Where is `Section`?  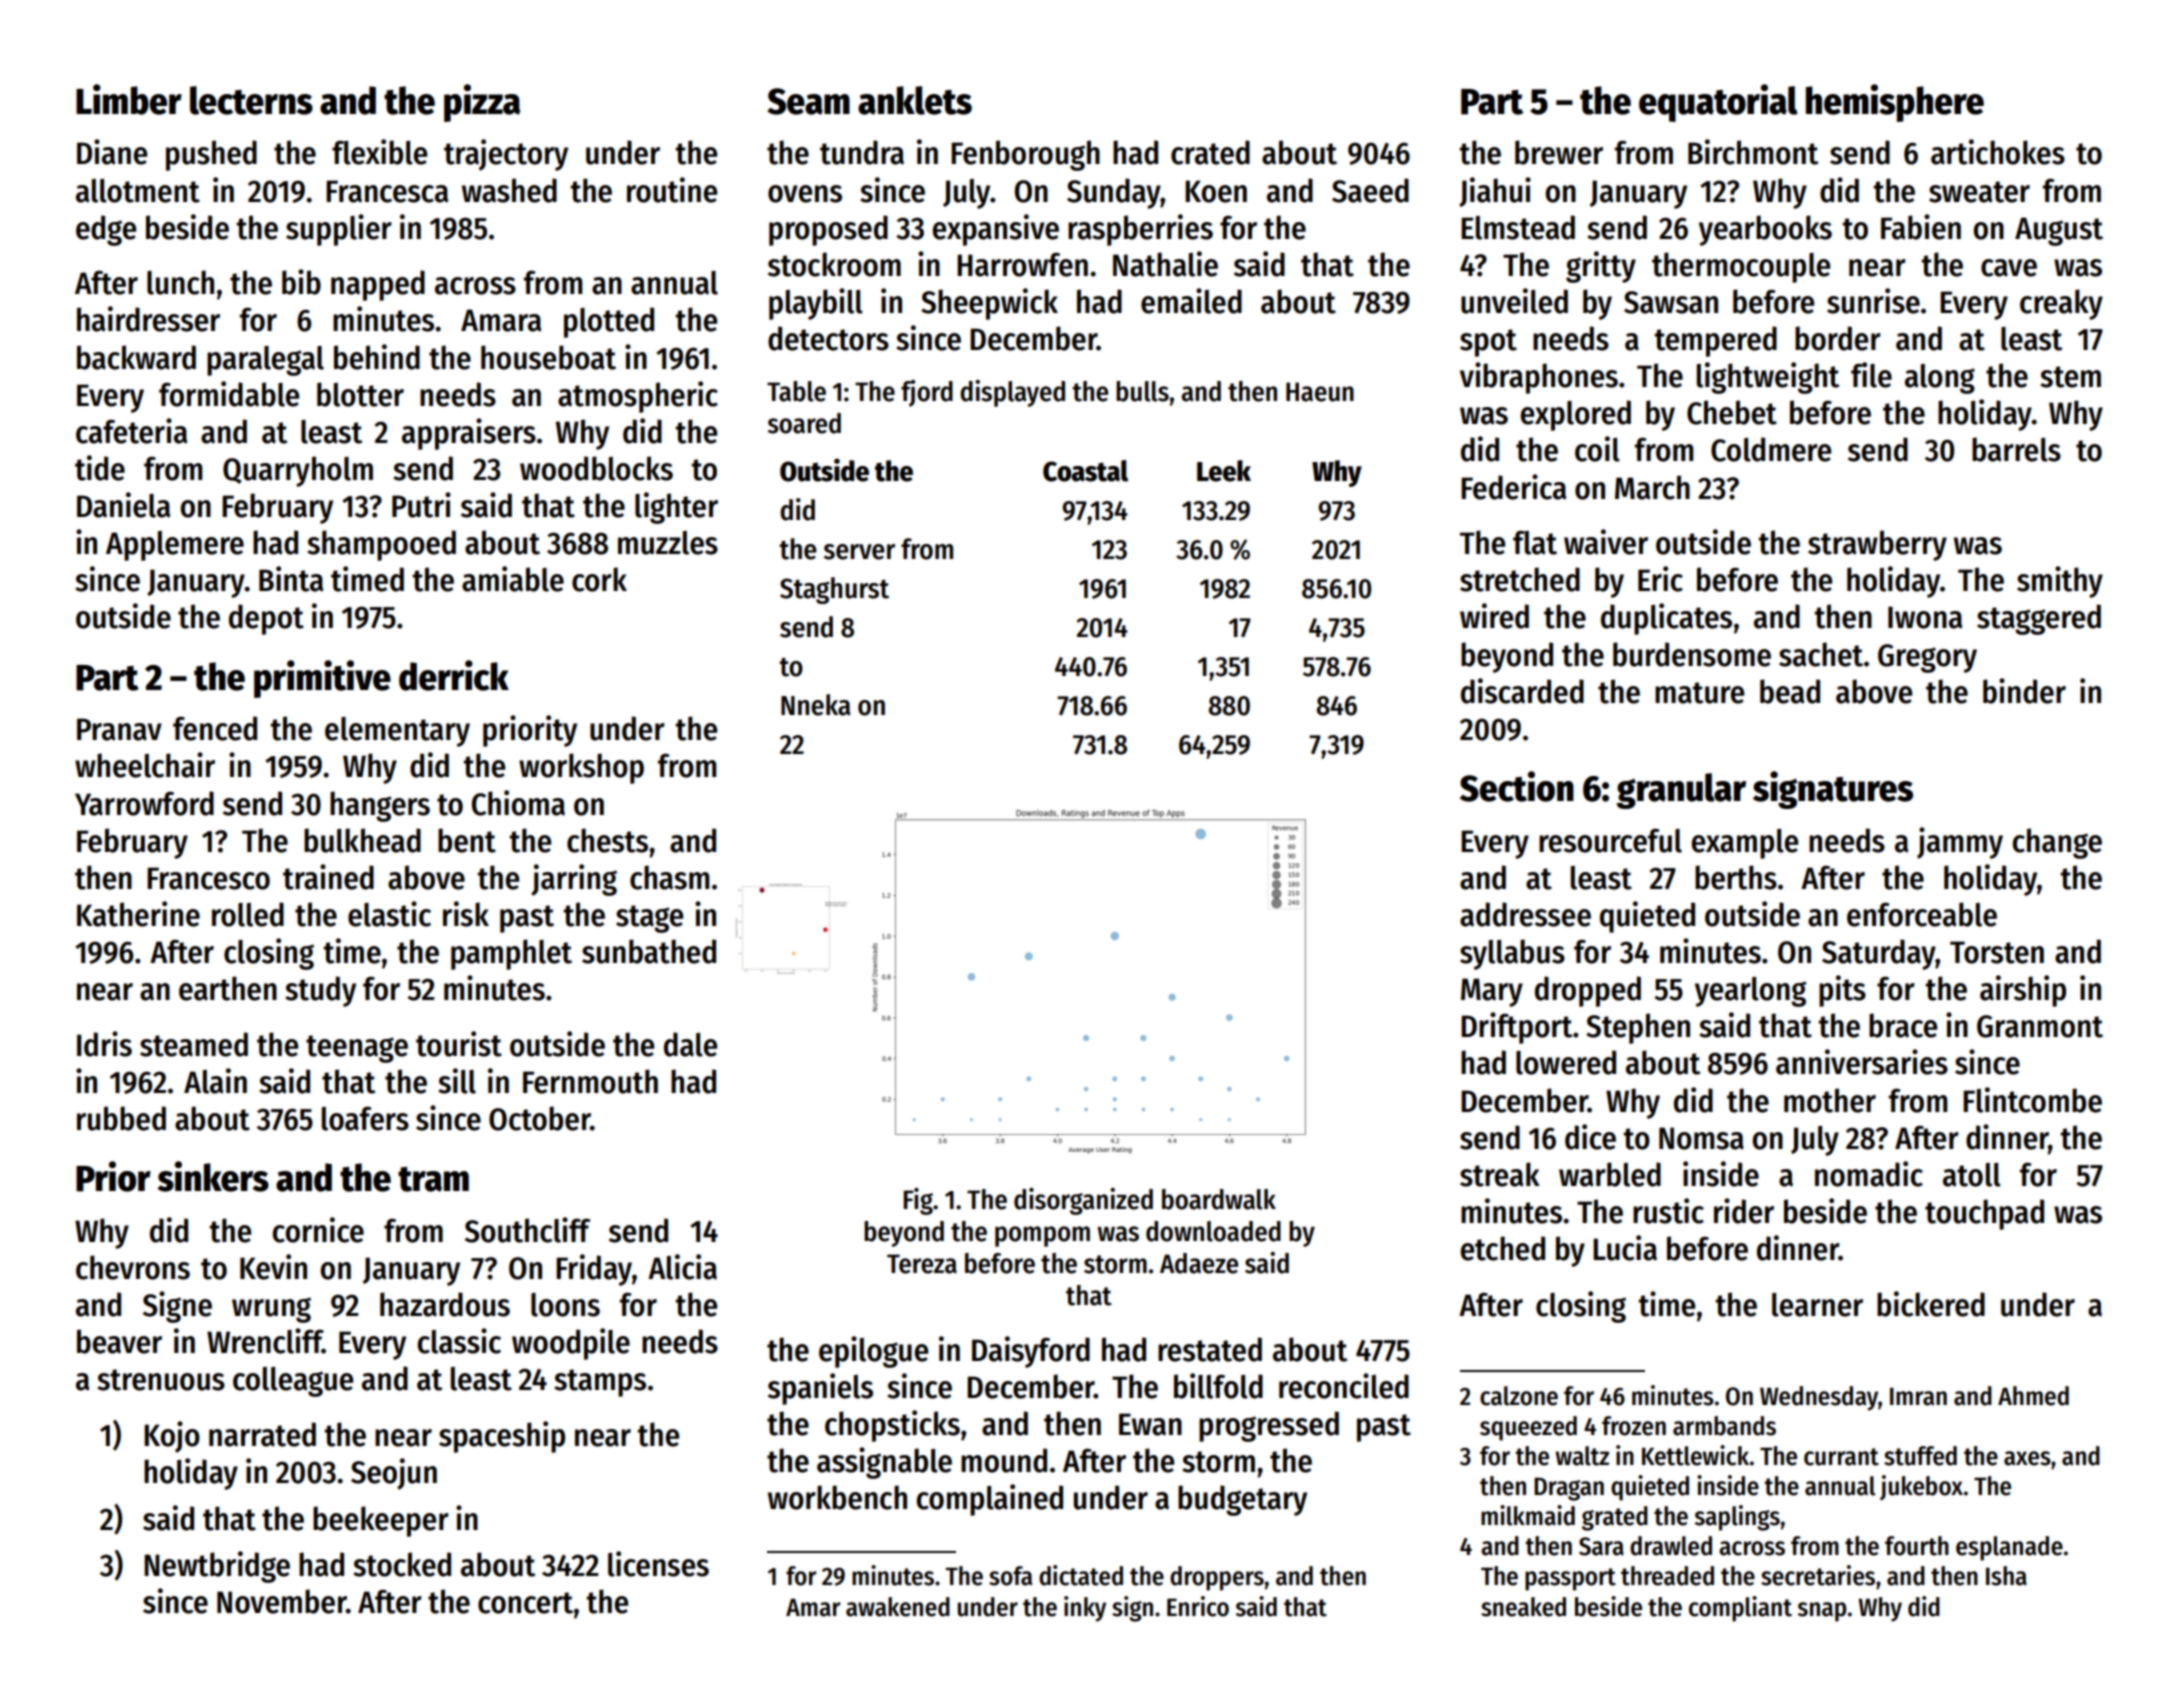 Section is located at coordinates (1517, 786).
